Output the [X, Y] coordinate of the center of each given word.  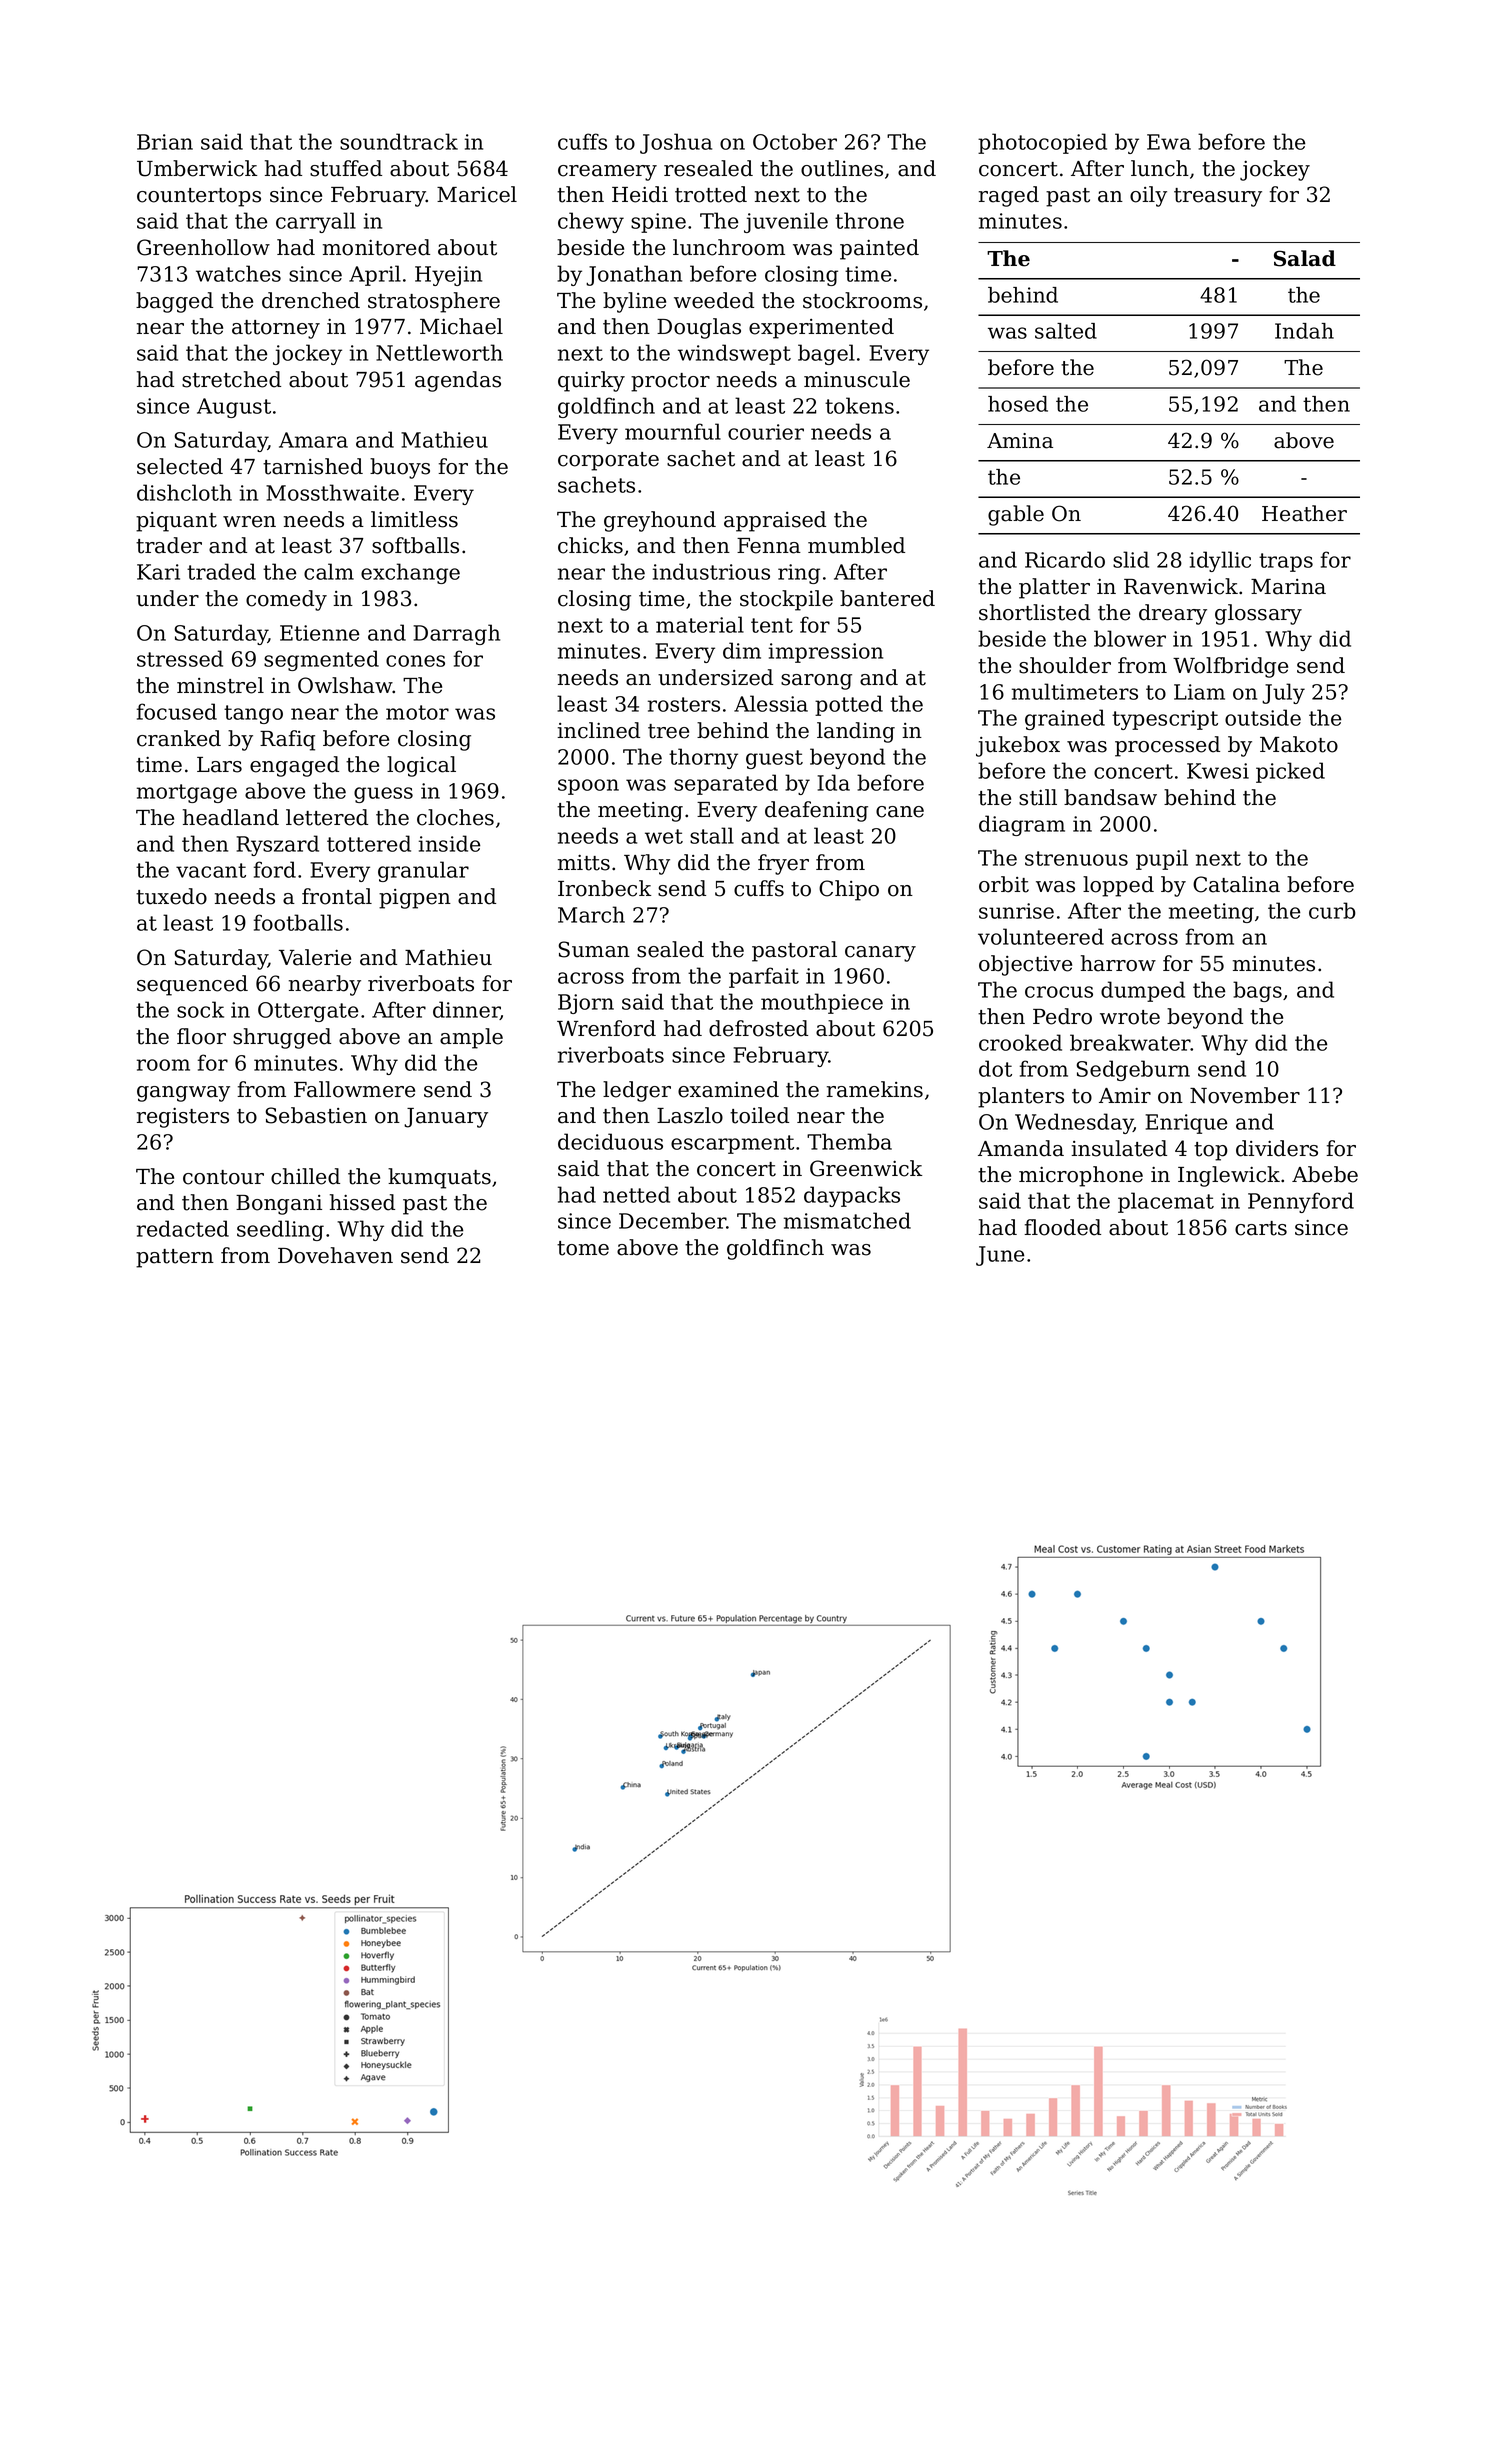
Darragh [456, 634]
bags [1257, 991]
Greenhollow [203, 247]
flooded [1062, 1227]
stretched [231, 379]
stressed [180, 658]
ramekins [875, 1089]
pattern [175, 1258]
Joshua [676, 143]
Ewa [1169, 142]
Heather [1304, 513]
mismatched [847, 1220]
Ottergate [308, 1012]
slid [1131, 559]
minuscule [857, 379]
